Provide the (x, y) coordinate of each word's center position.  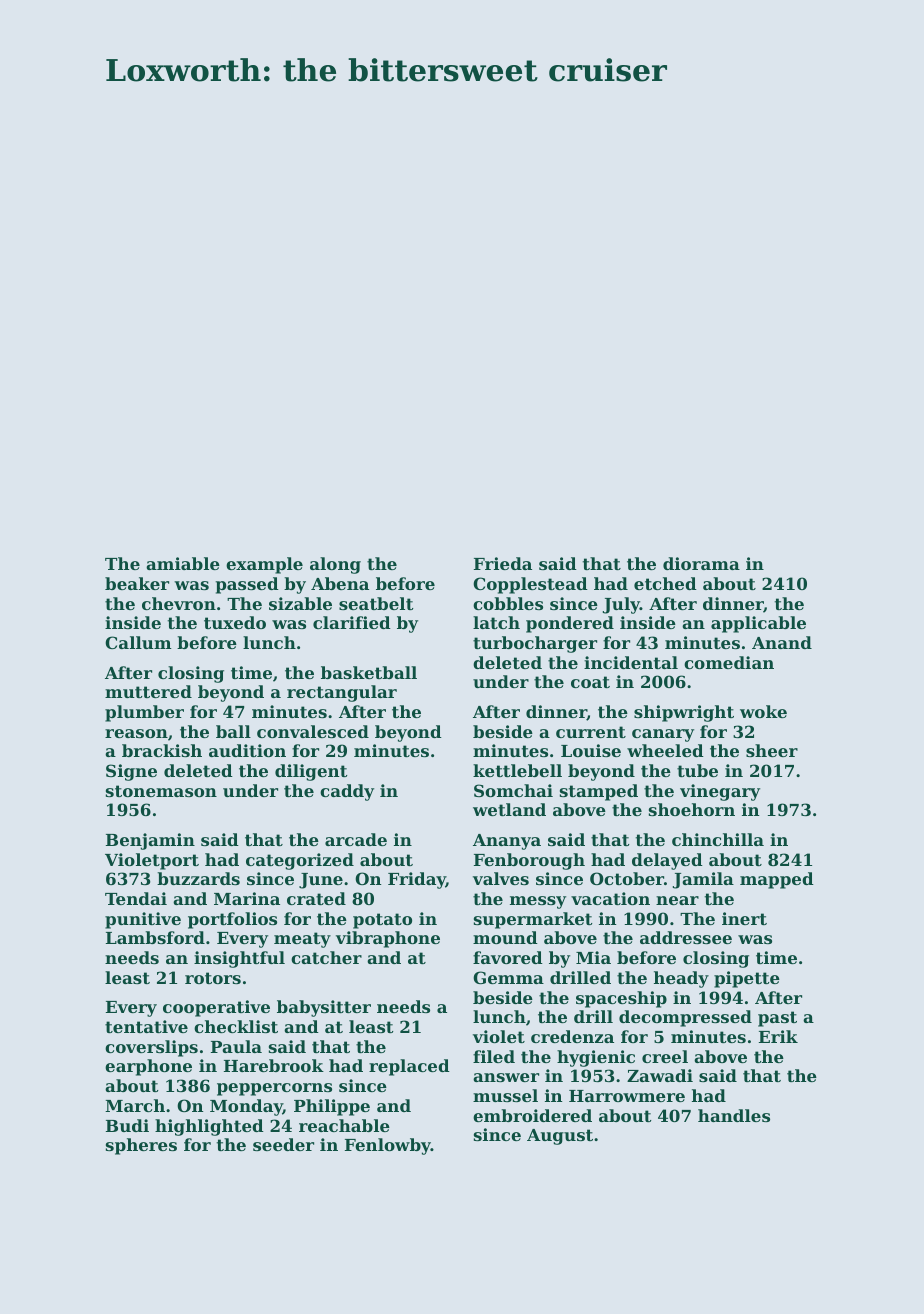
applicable (758, 624)
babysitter (324, 1008)
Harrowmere (627, 1096)
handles (734, 1115)
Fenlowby (388, 1146)
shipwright (684, 713)
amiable (183, 563)
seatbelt (376, 603)
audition (247, 750)
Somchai (513, 790)
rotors (213, 978)
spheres (141, 1146)
